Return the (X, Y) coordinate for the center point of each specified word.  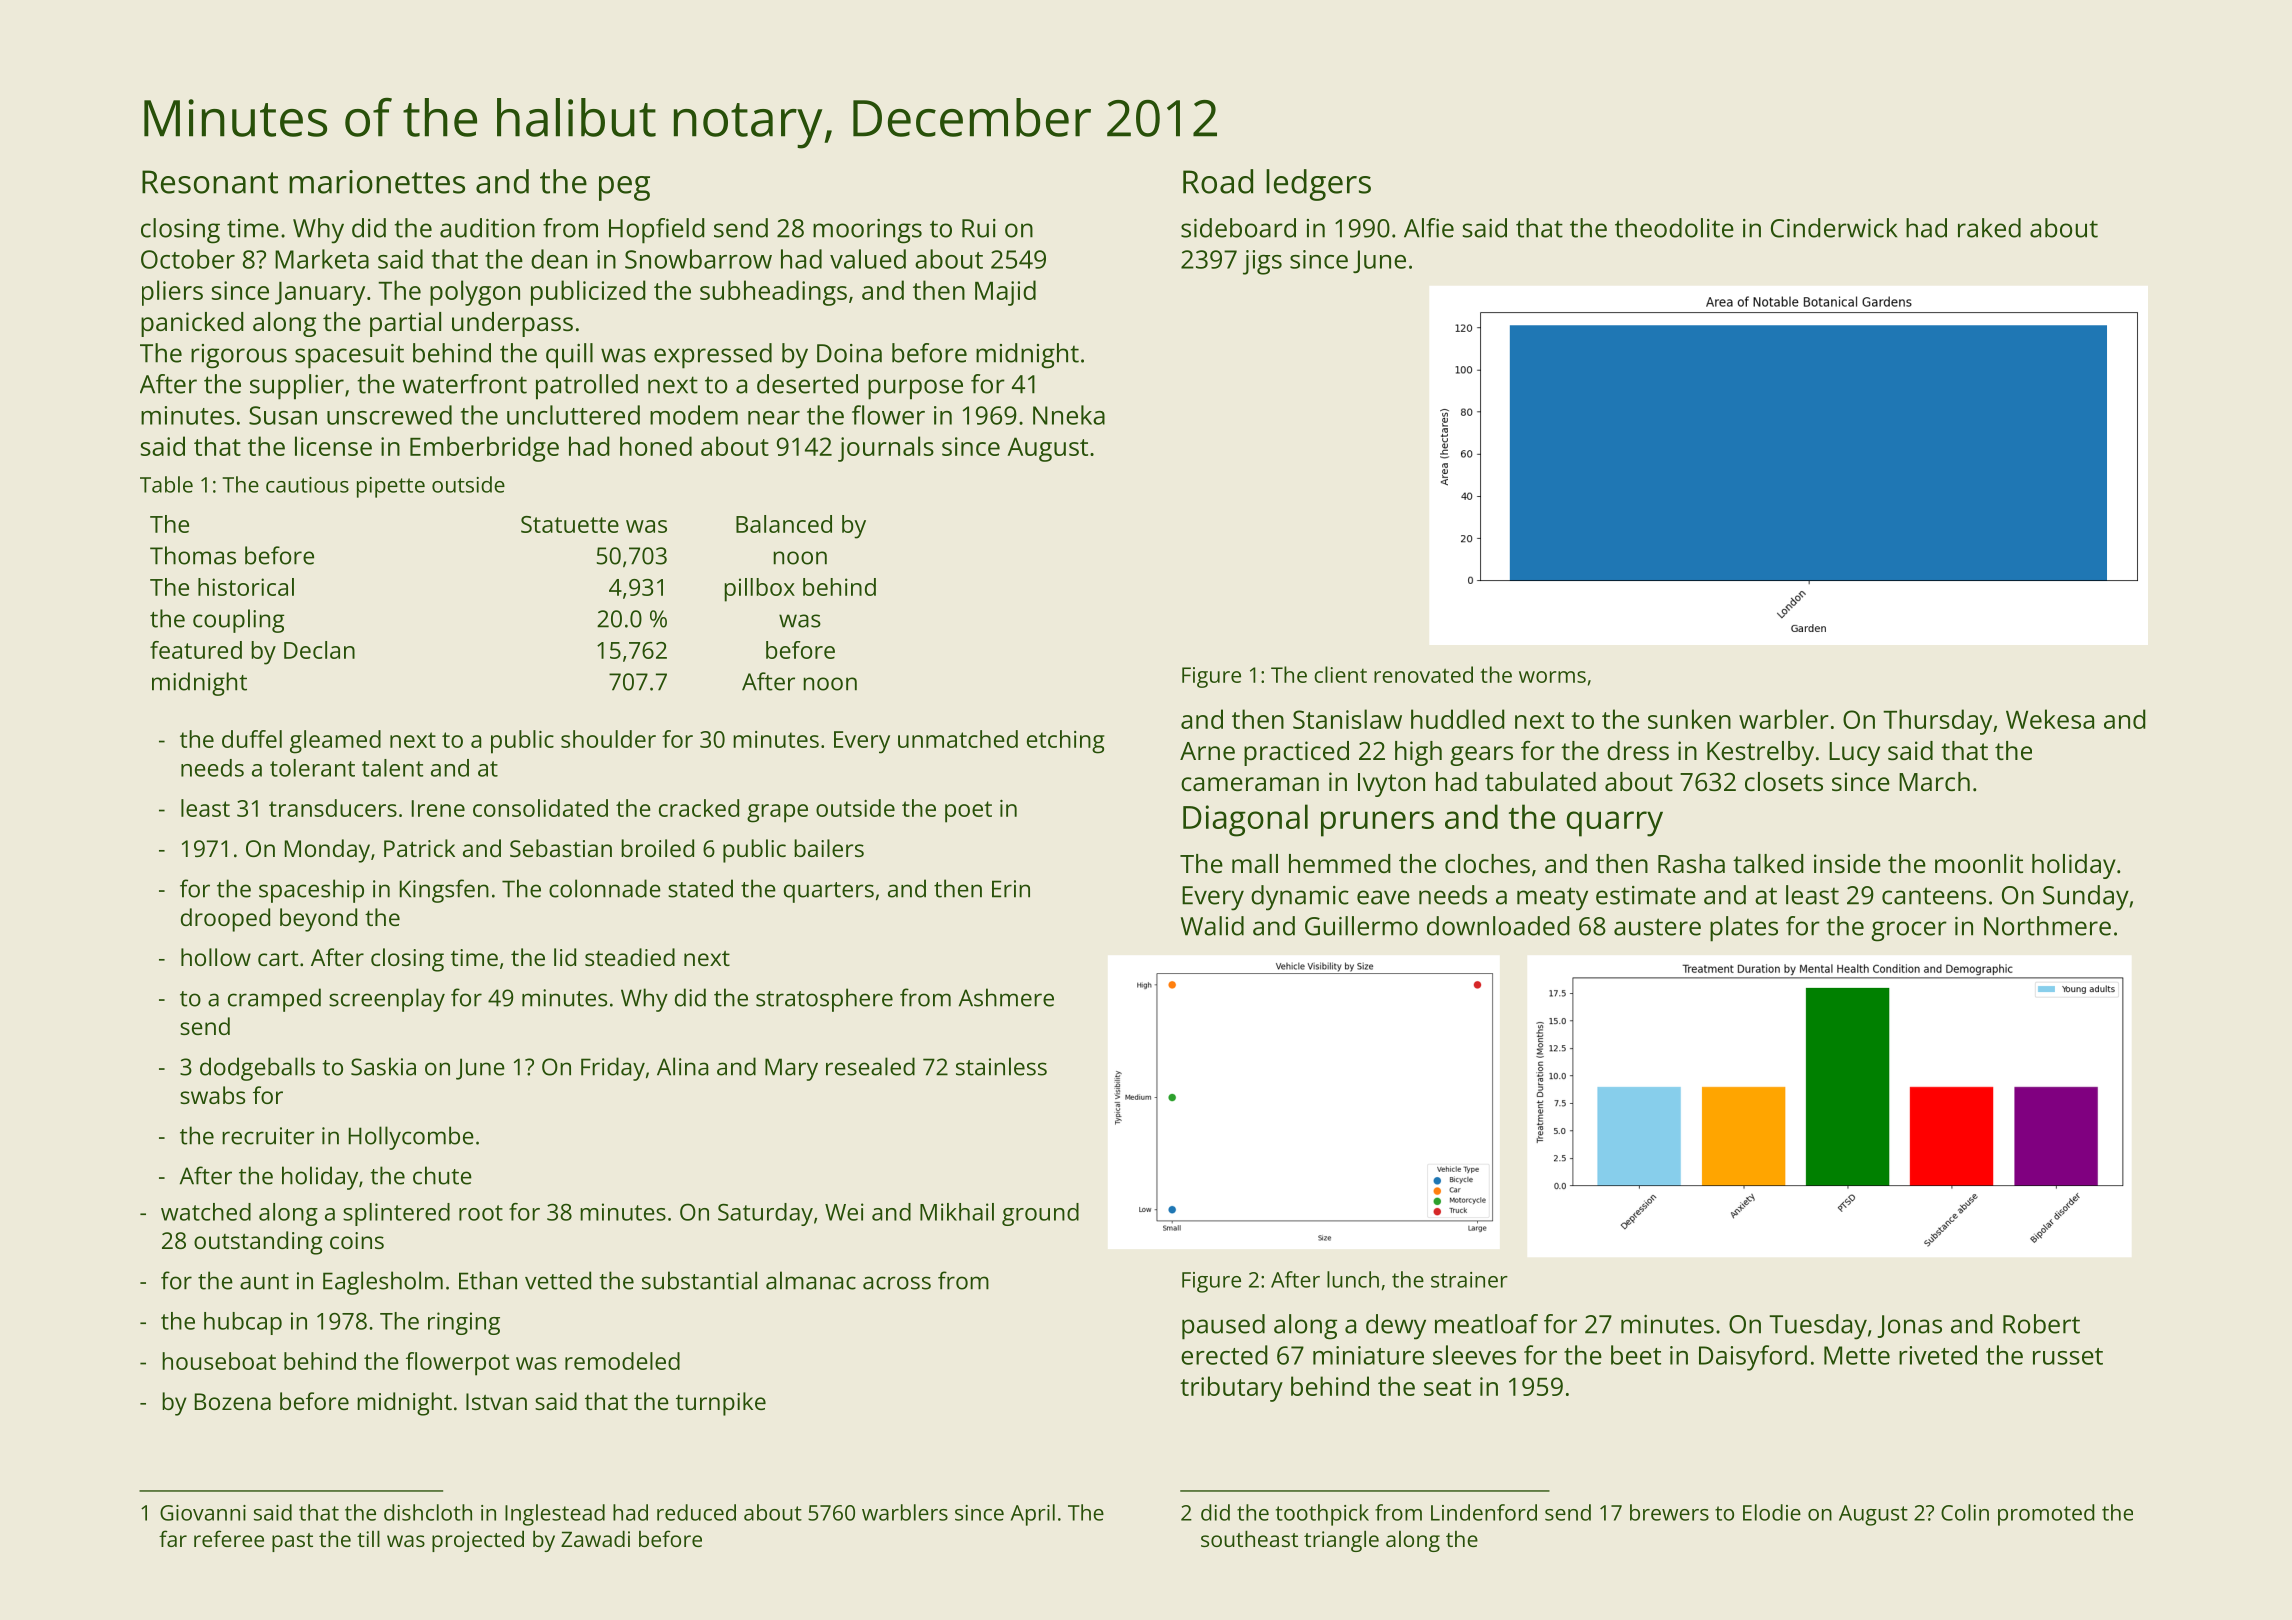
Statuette (570, 524)
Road (1218, 181)
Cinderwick (1834, 228)
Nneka (1069, 415)
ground (1040, 1214)
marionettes (377, 182)
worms (1552, 677)
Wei (844, 1212)
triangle (1341, 1541)
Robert (2041, 1324)
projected (478, 1541)
